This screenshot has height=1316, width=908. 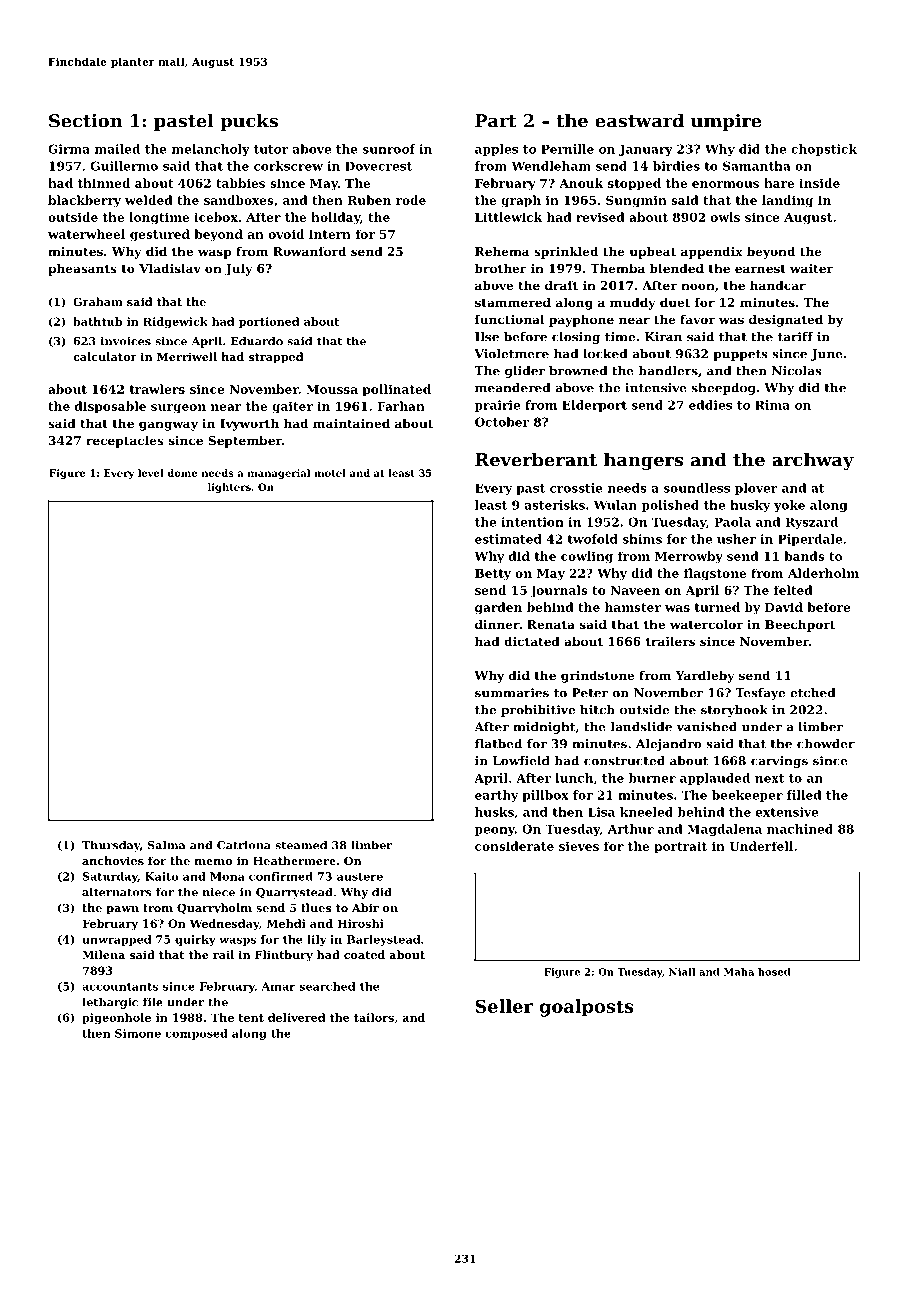 I want to click on Niall, so click(x=682, y=972).
